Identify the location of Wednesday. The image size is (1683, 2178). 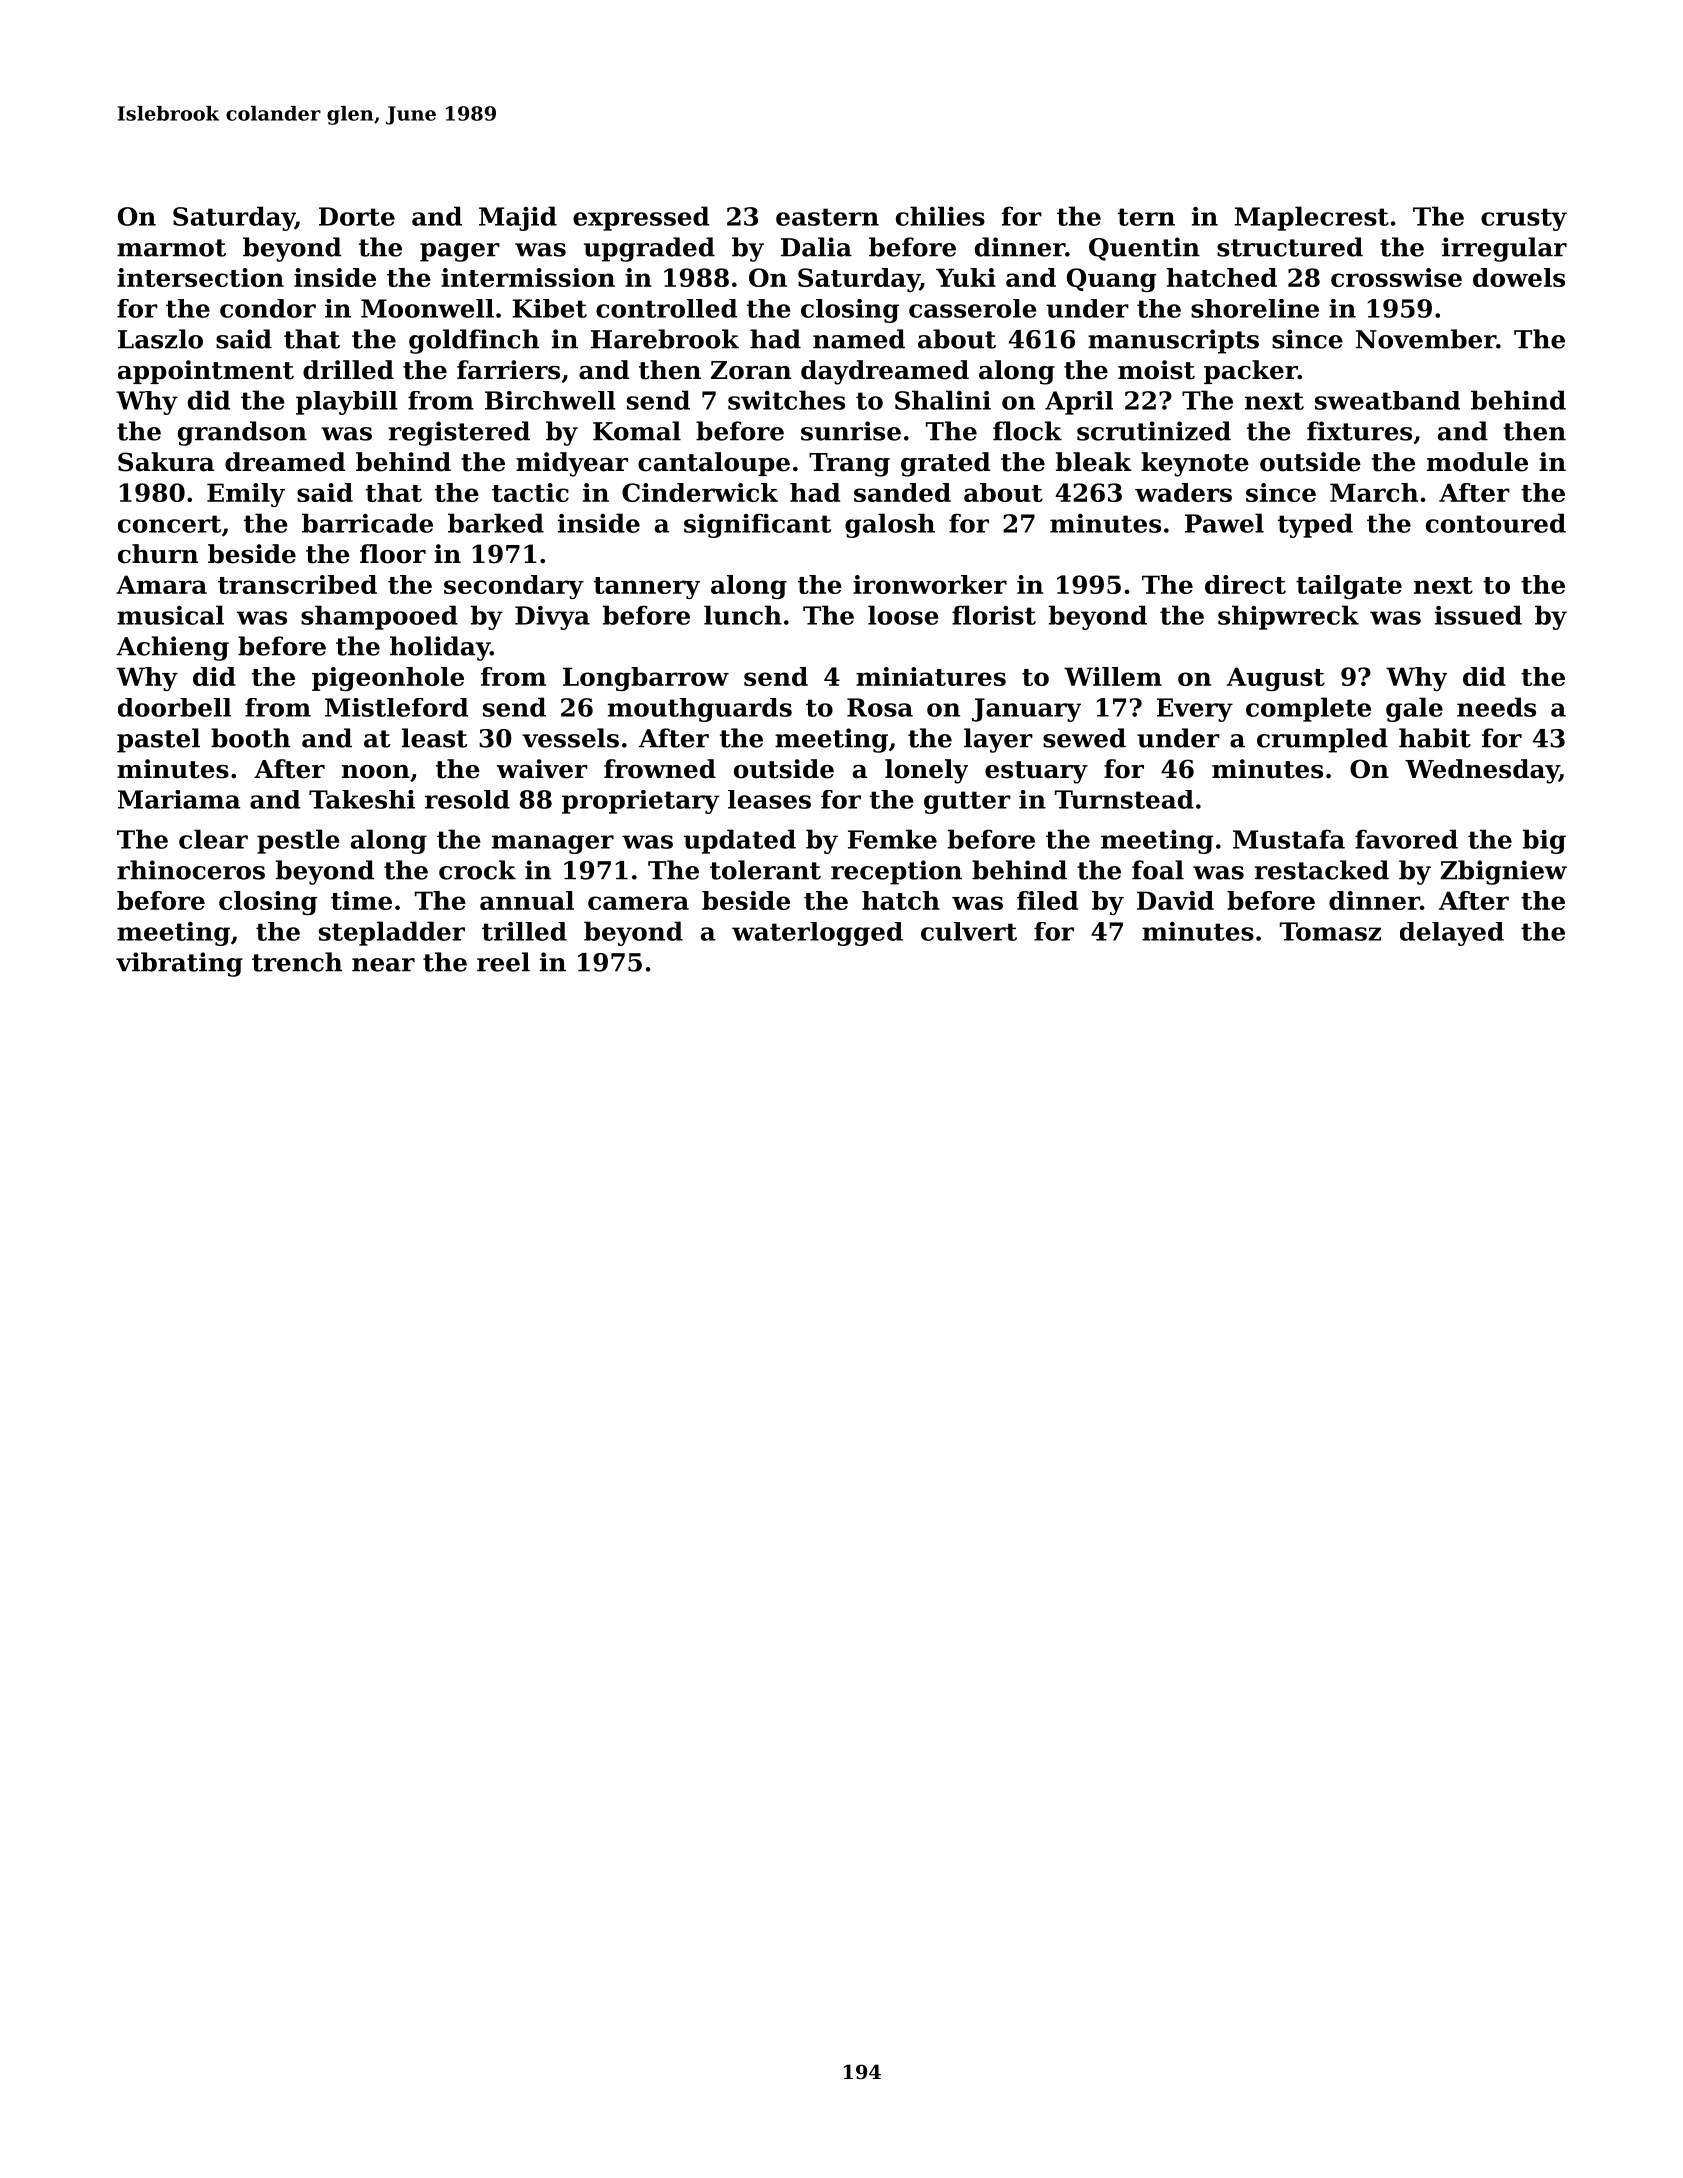
(1482, 771).
